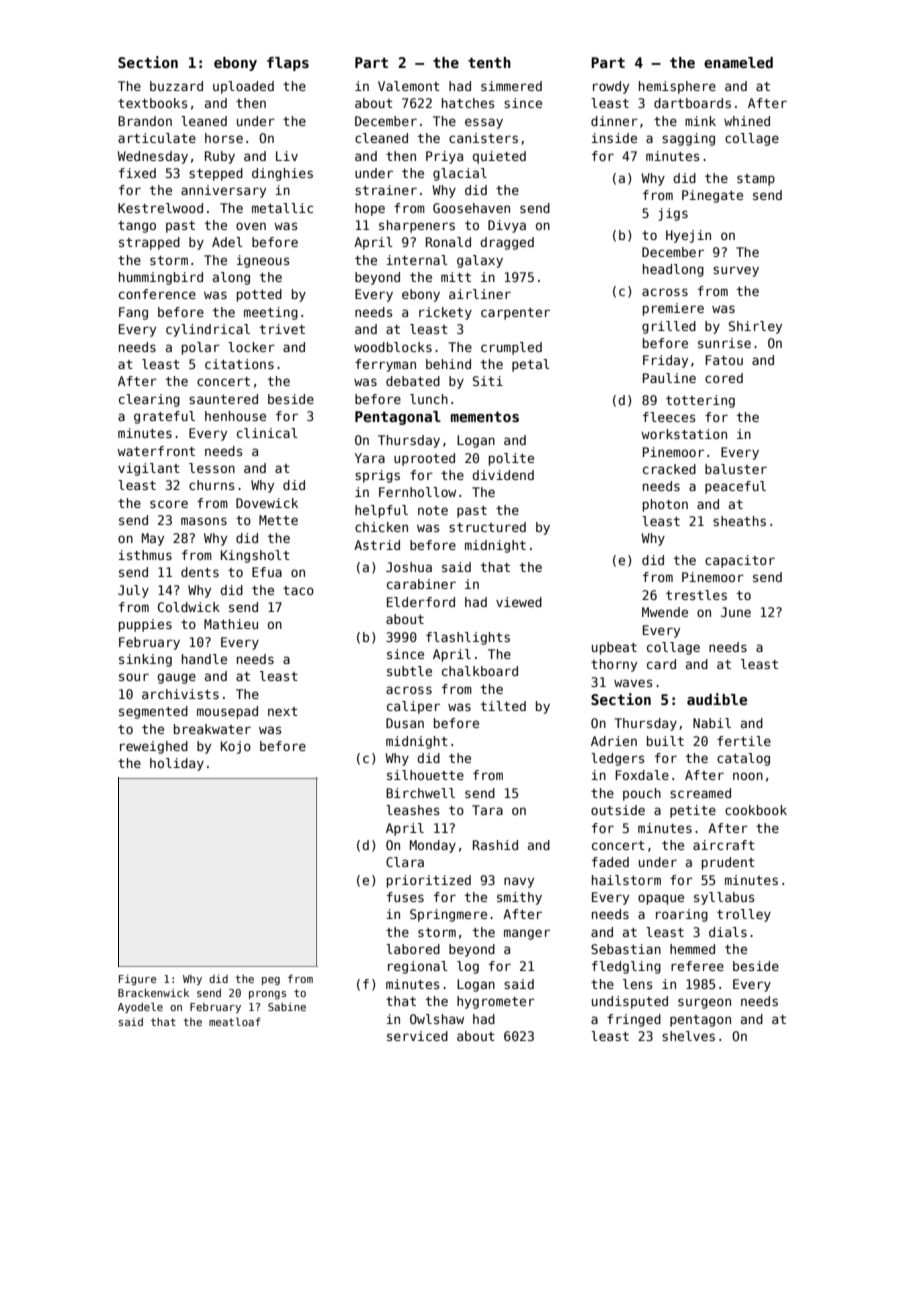 The image size is (908, 1316). What do you see at coordinates (712, 723) in the document?
I see `Nabil` at bounding box center [712, 723].
